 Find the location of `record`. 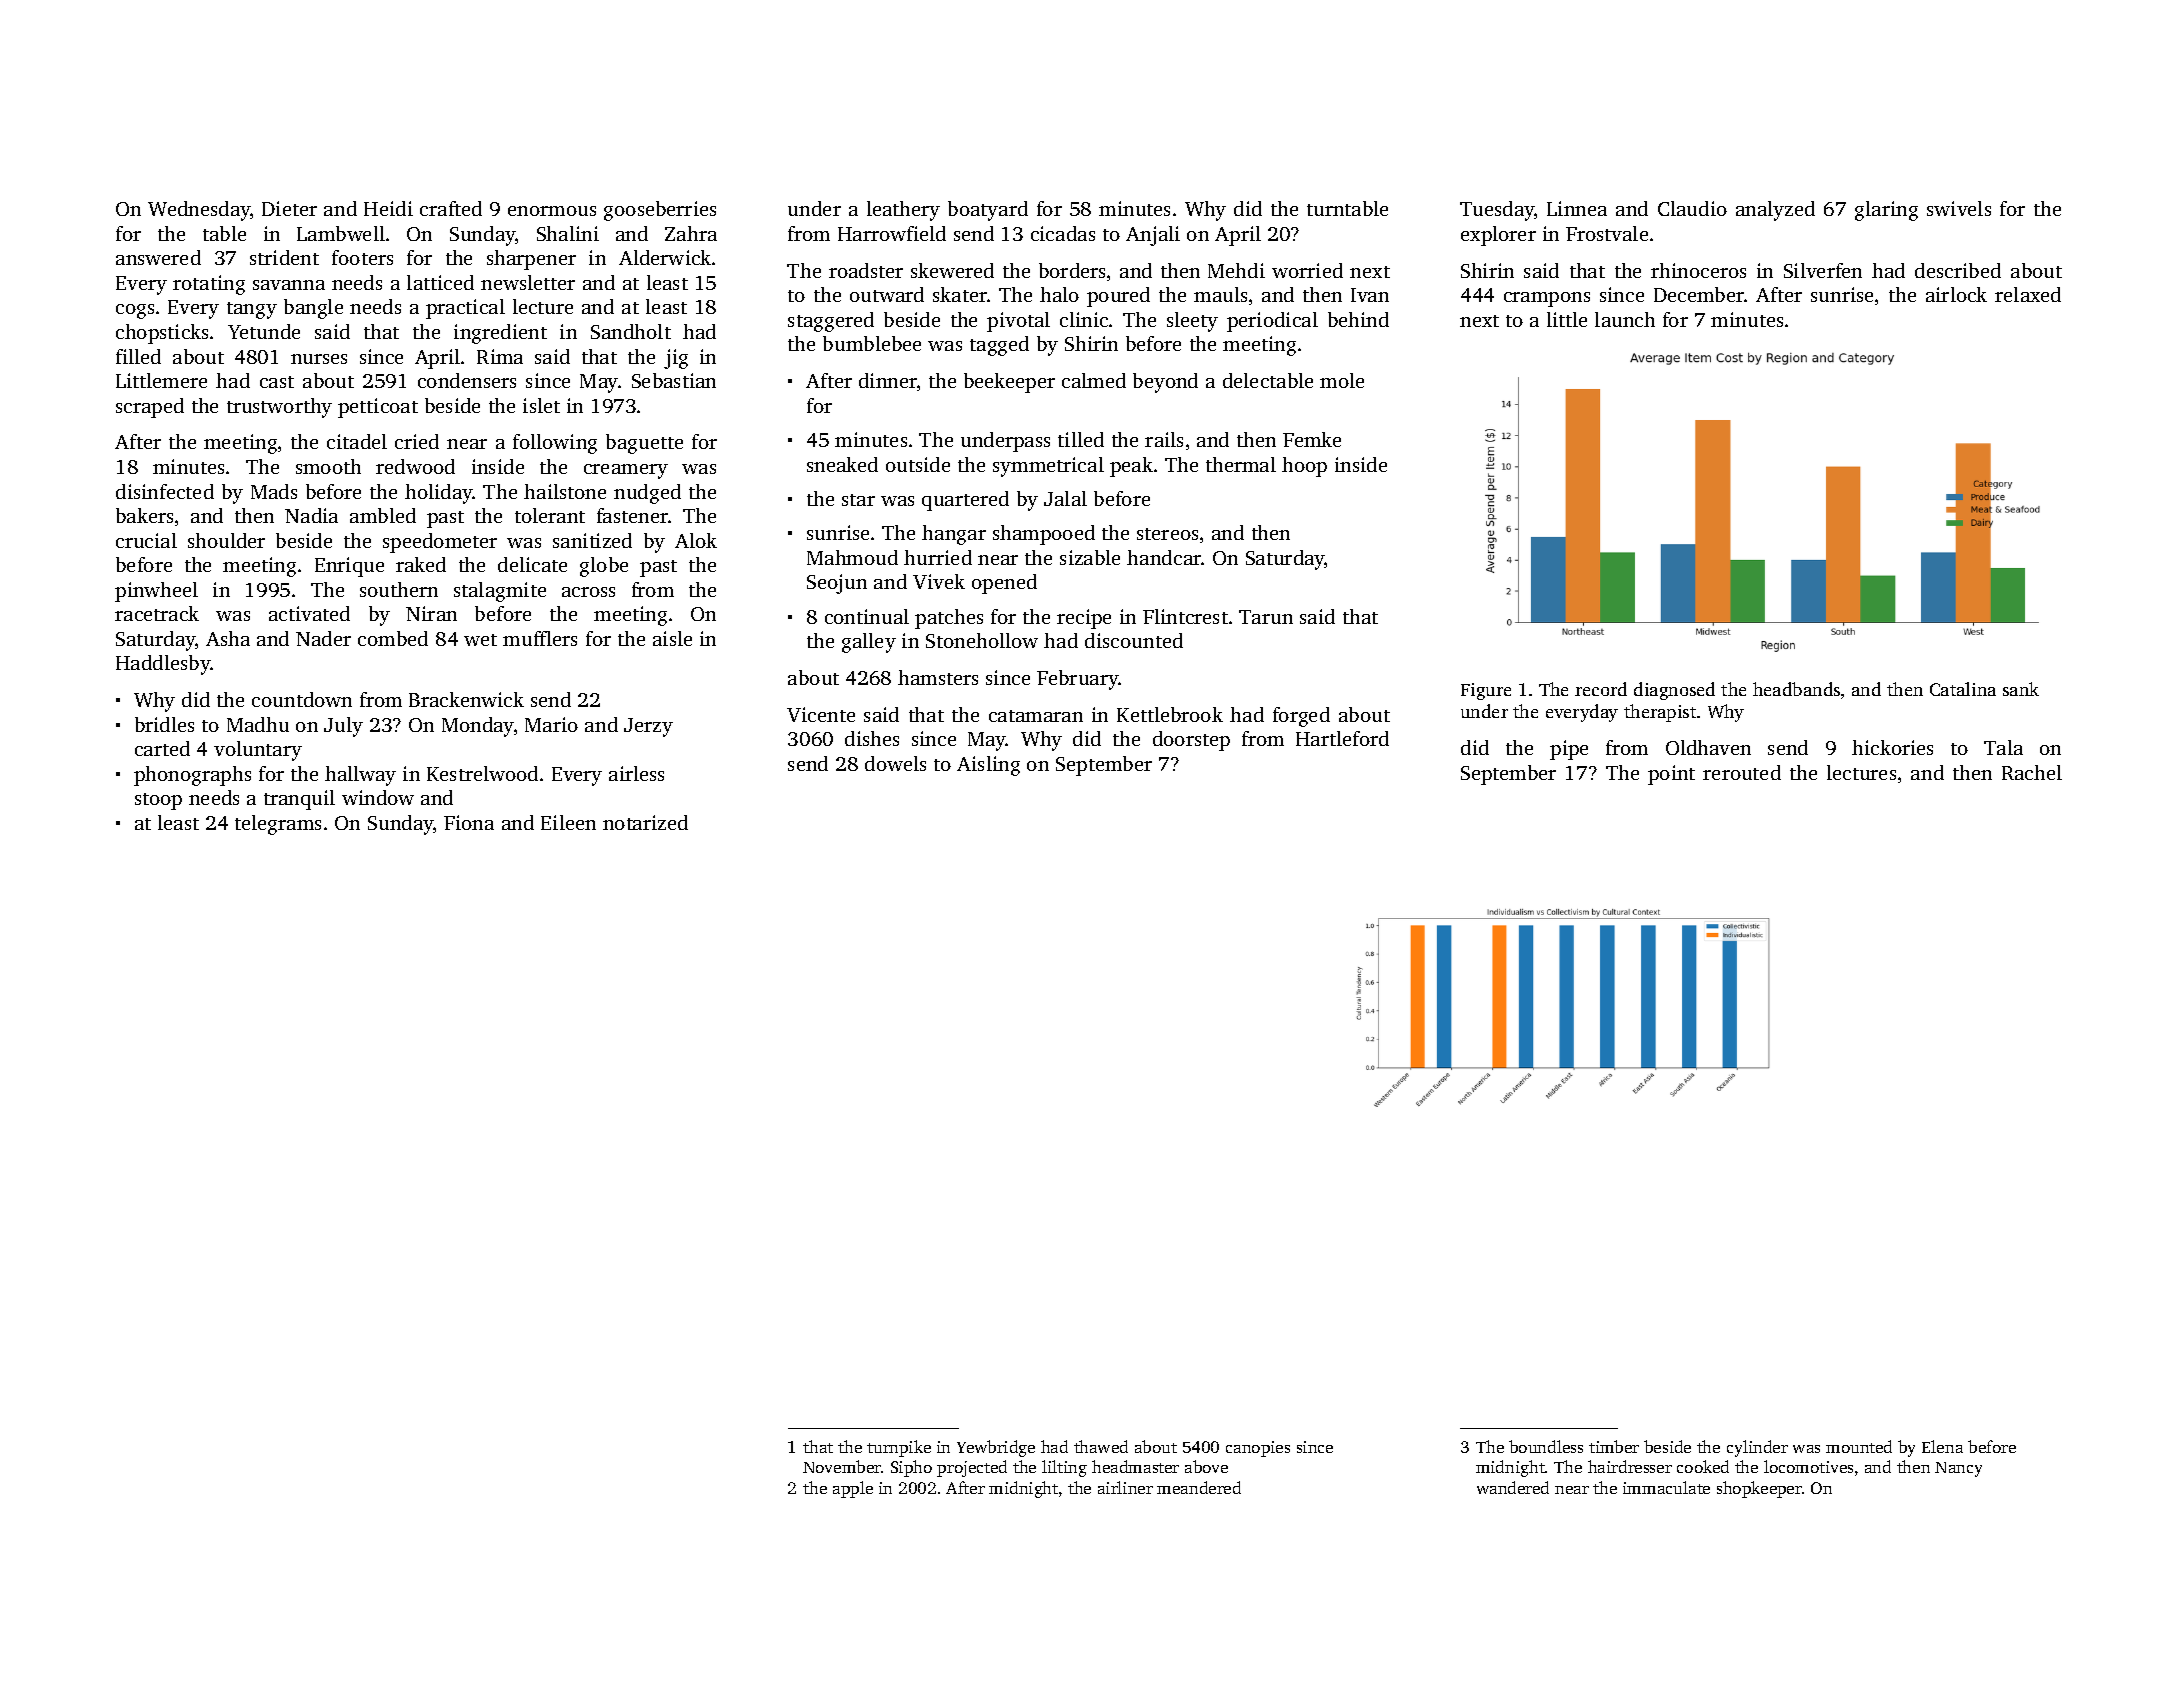

record is located at coordinates (1601, 689).
